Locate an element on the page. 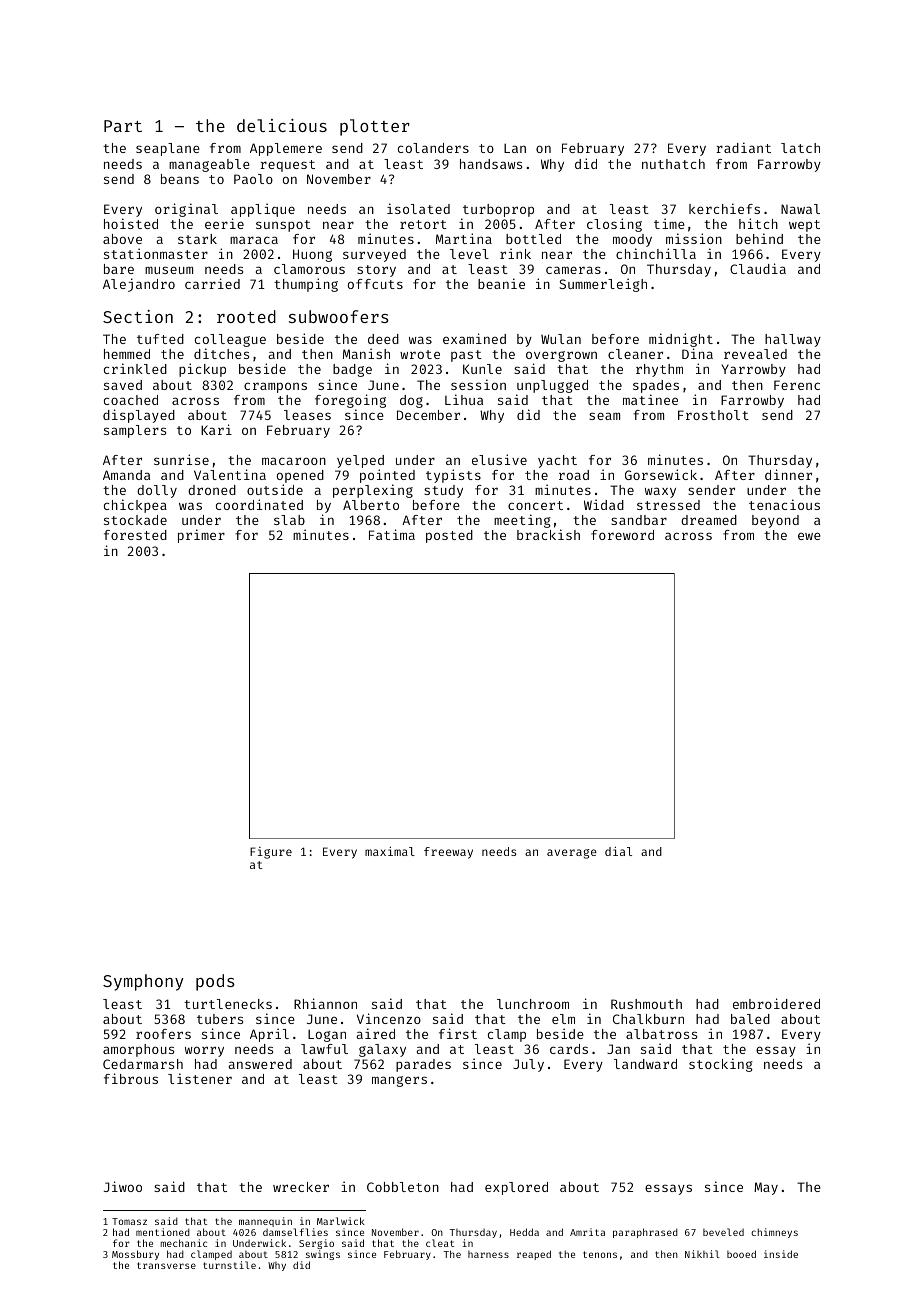 The height and width of the image is (1308, 924). beanie is located at coordinates (501, 283).
